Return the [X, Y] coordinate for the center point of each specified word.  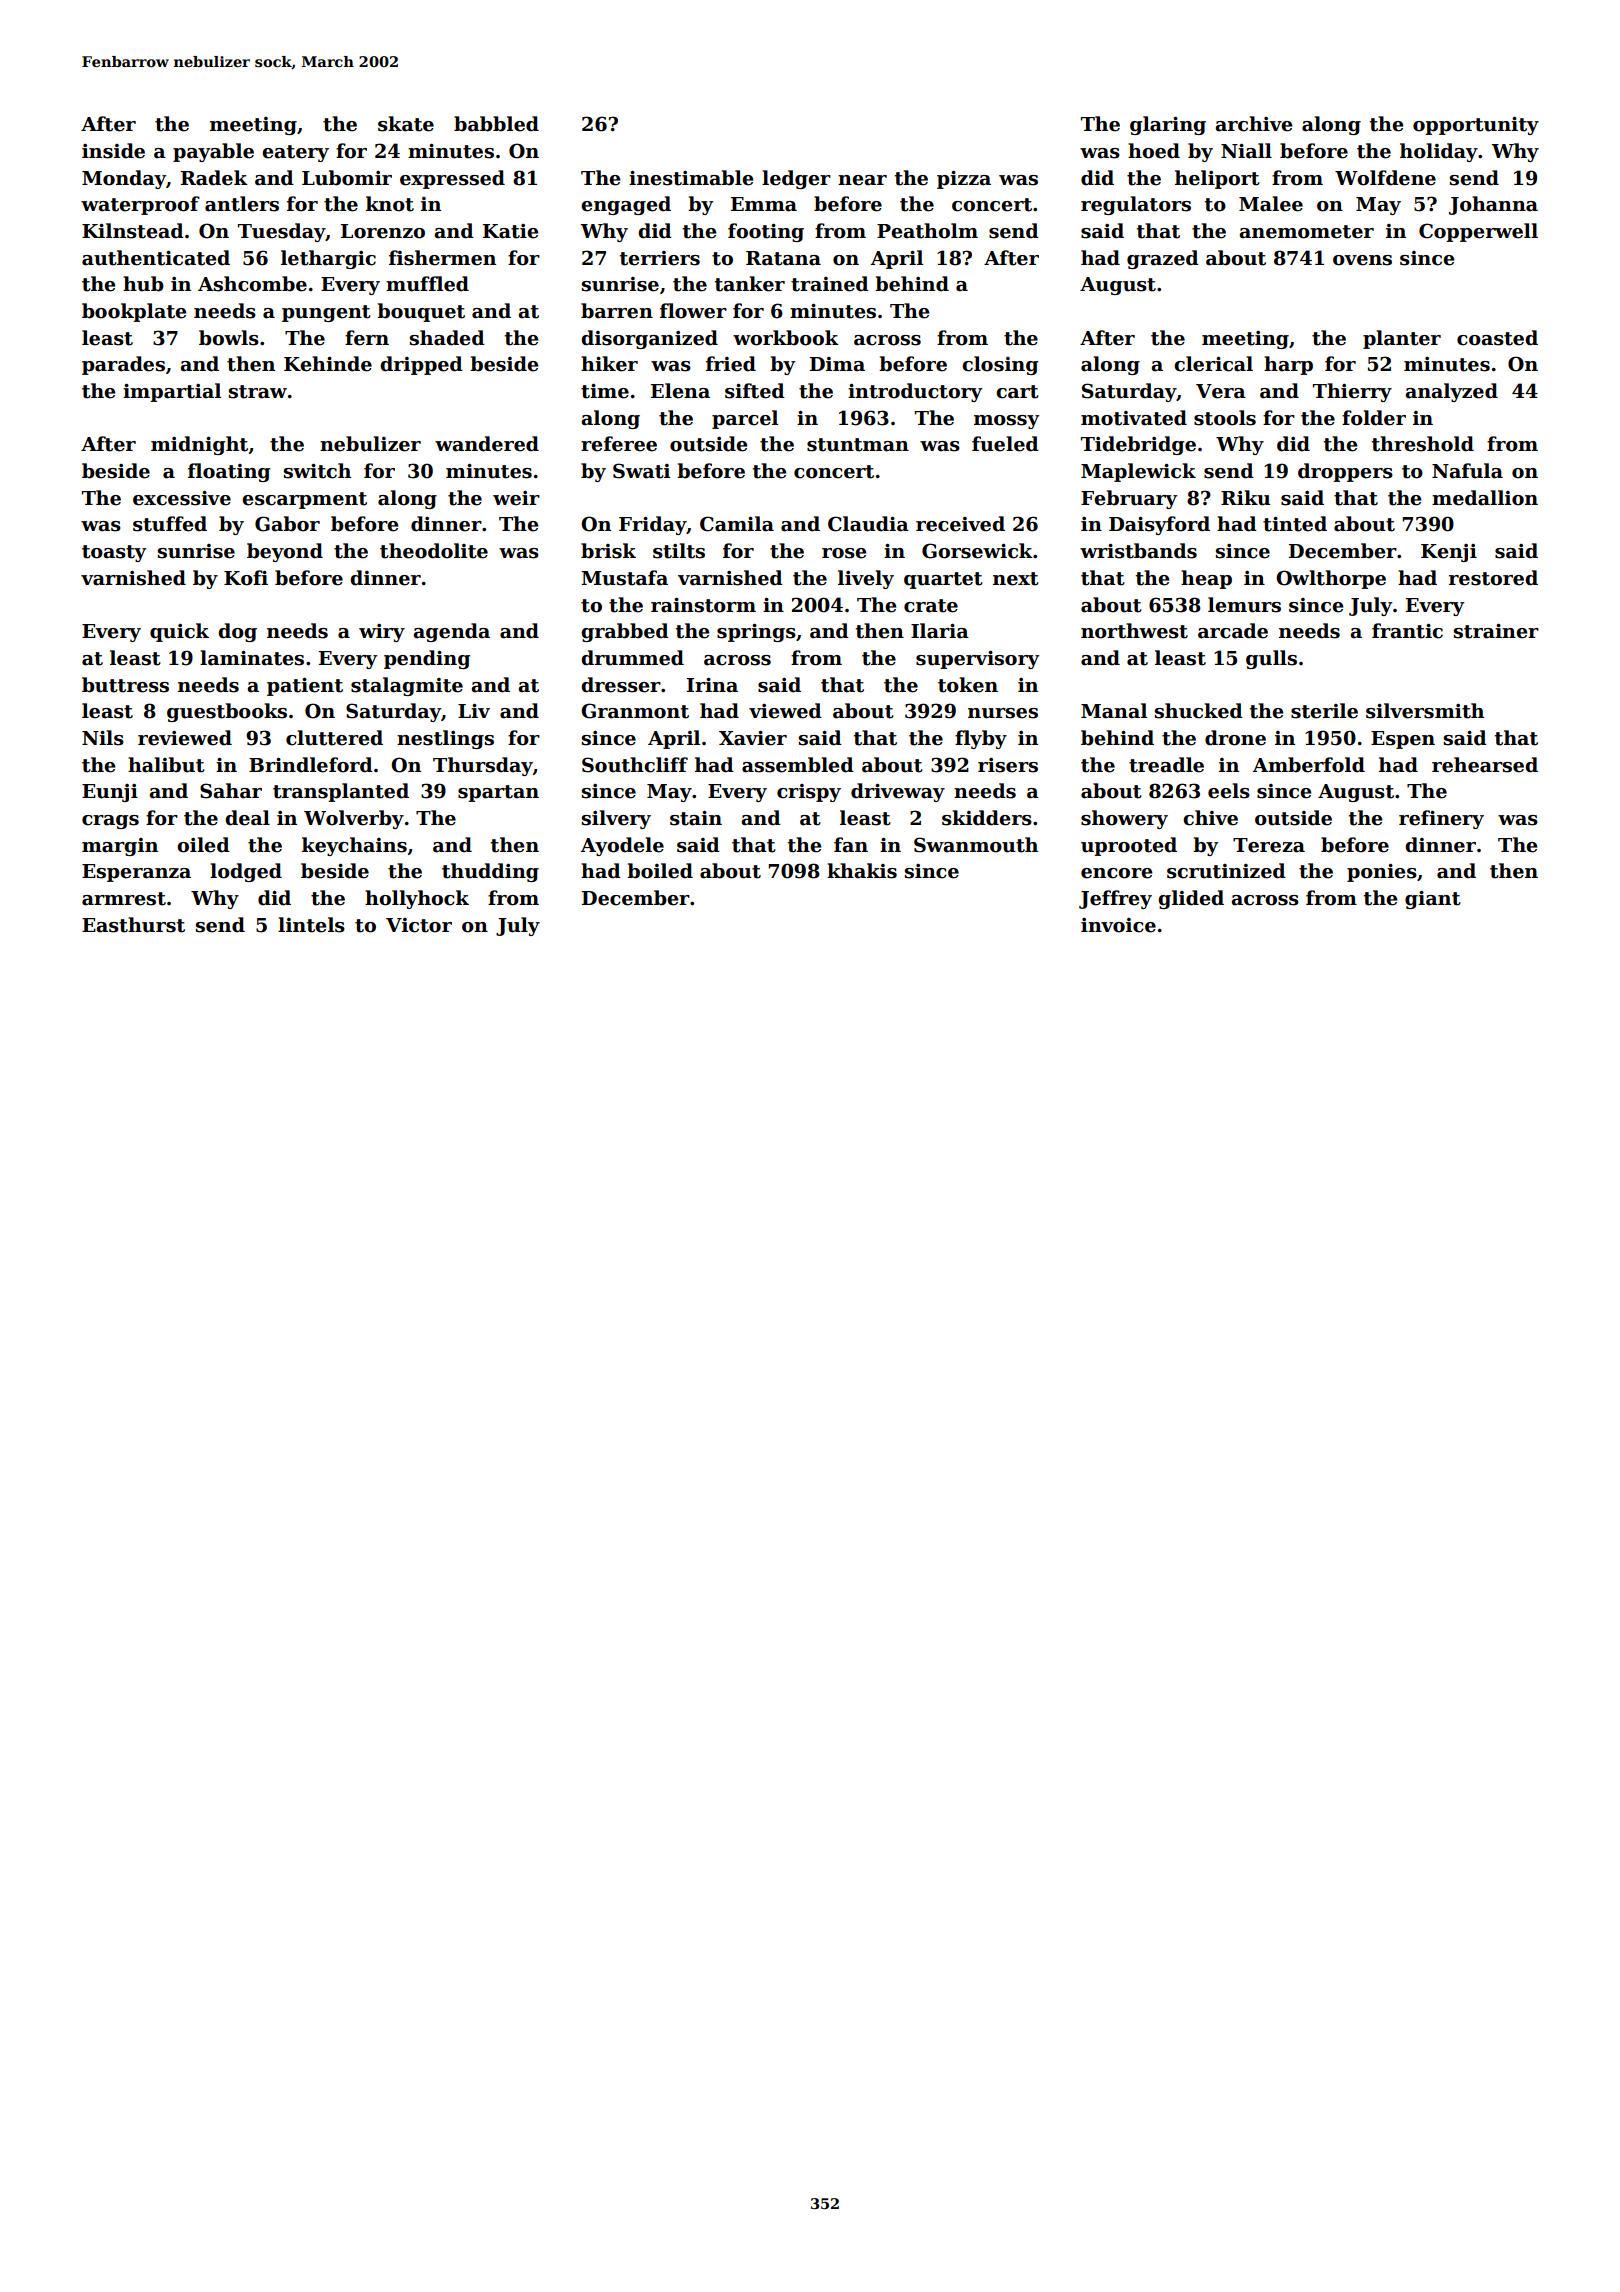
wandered [487, 444]
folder [1374, 418]
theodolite [434, 551]
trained [830, 284]
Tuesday [282, 232]
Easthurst [133, 925]
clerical [1213, 364]
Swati [641, 471]
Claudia [868, 524]
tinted [1295, 524]
